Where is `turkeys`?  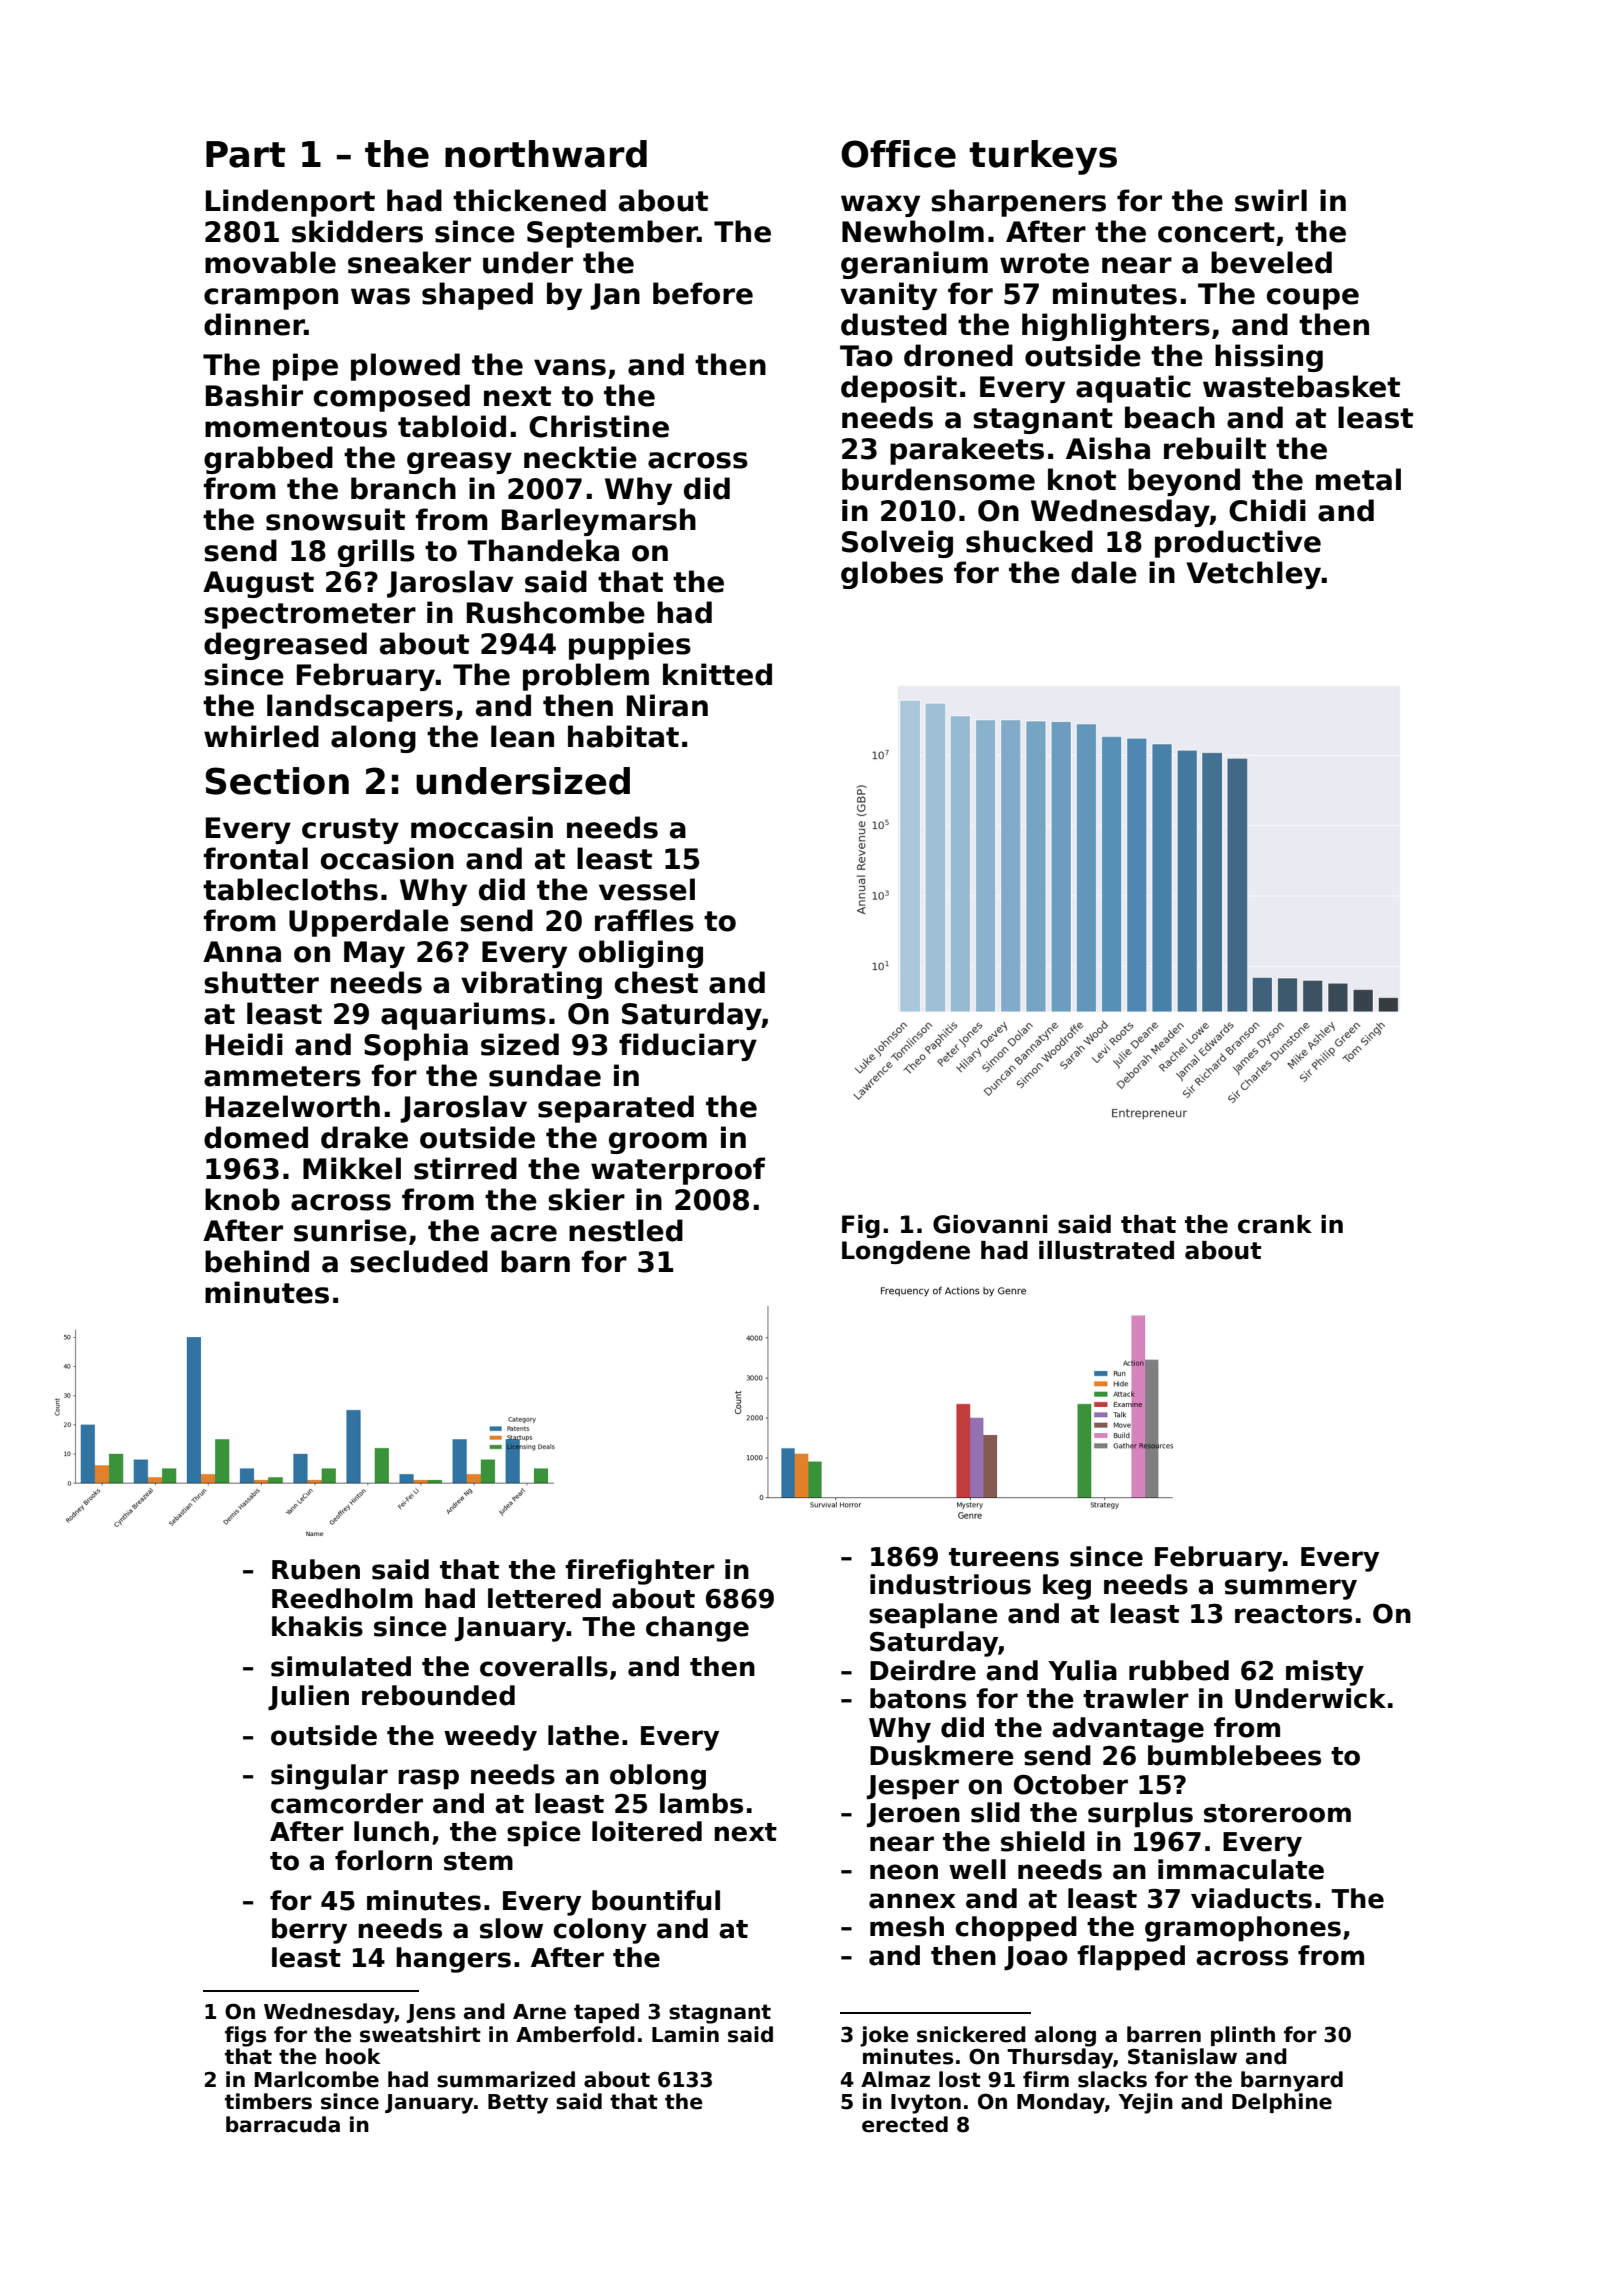 turkeys is located at coordinates (1043, 157).
